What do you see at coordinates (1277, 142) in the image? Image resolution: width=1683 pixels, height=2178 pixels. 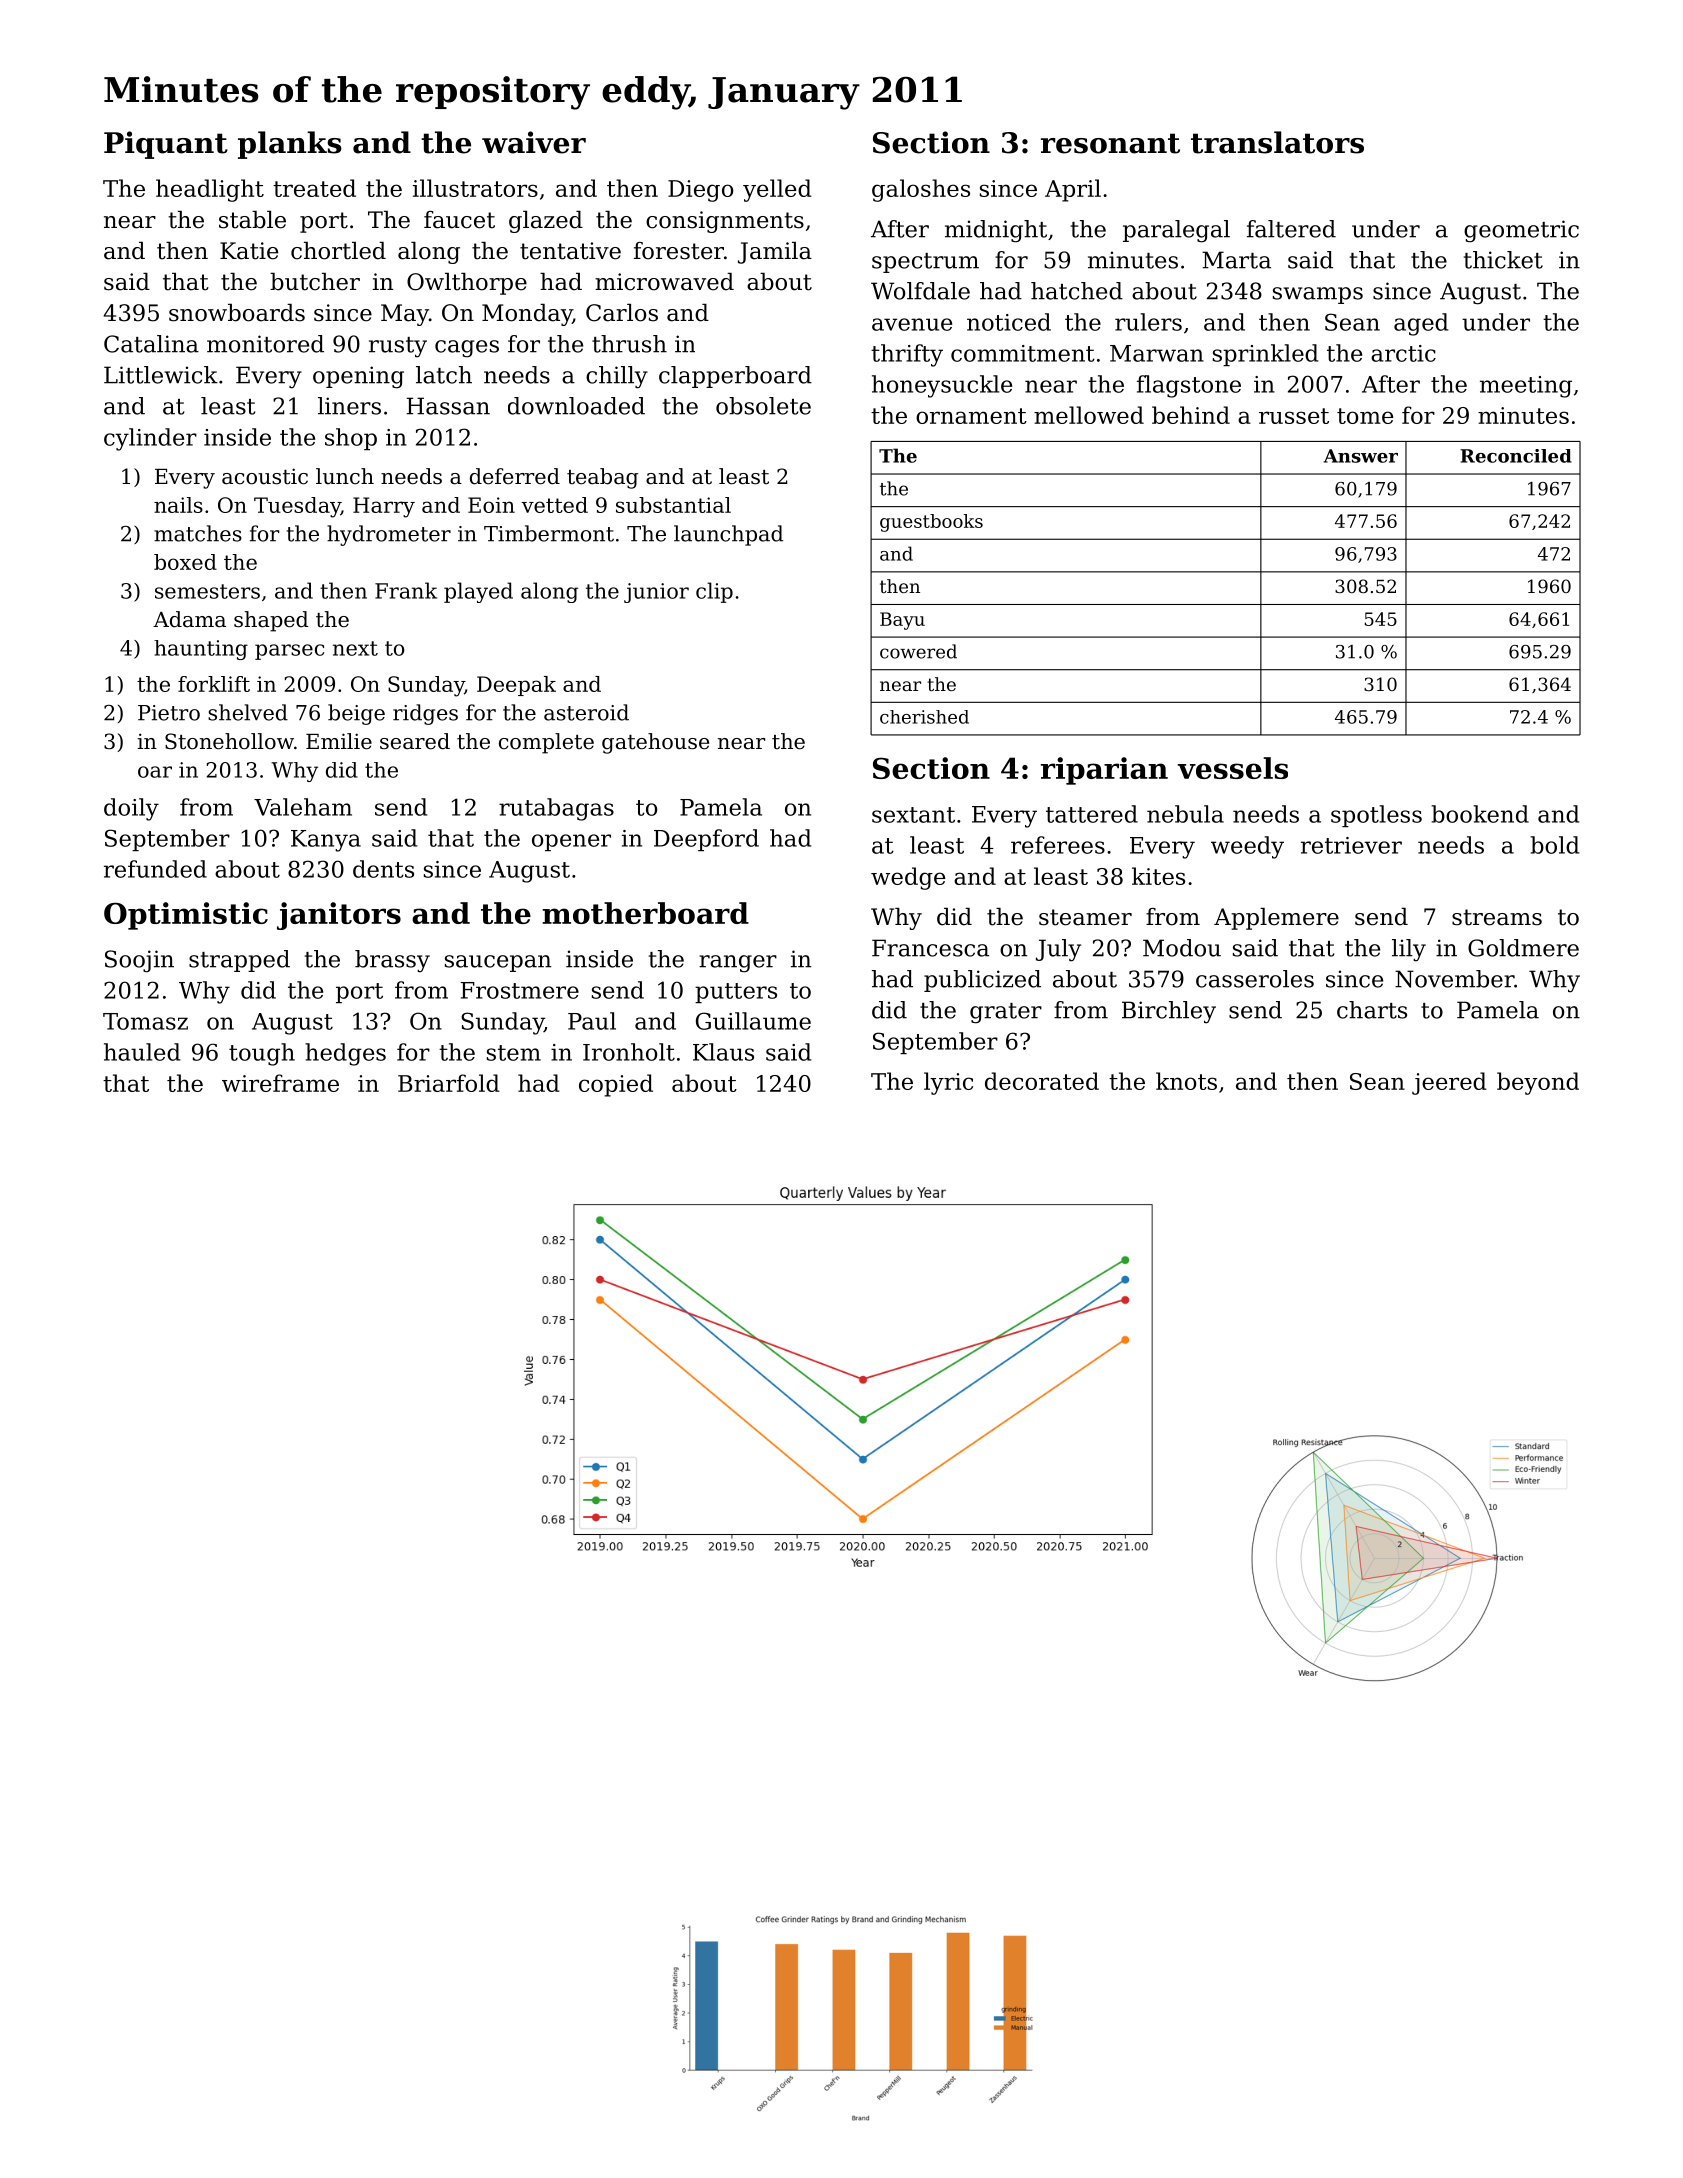 I see `translators` at bounding box center [1277, 142].
